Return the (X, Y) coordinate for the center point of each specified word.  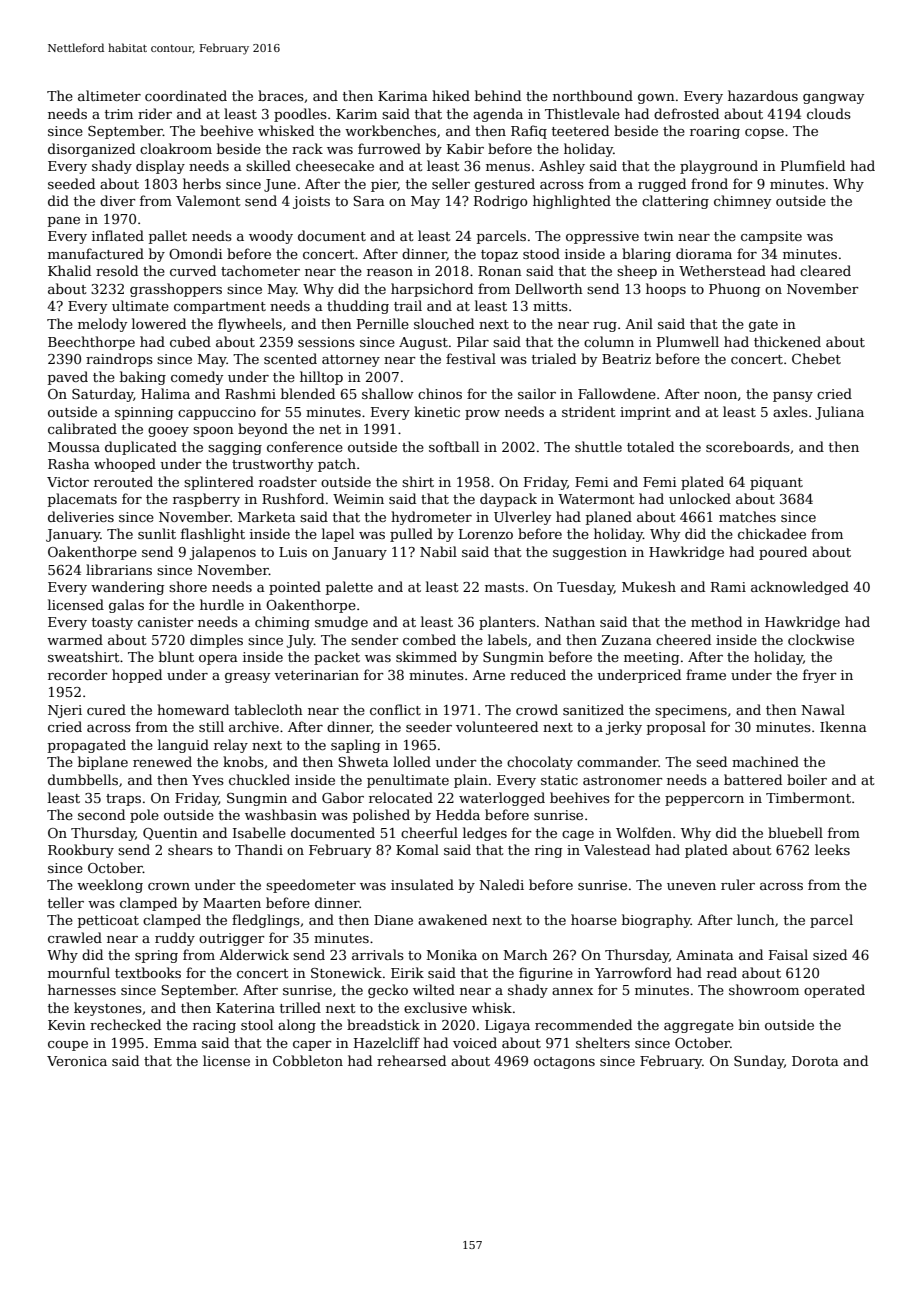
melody (102, 325)
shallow (388, 393)
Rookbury (81, 851)
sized (830, 954)
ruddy (175, 939)
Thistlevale (582, 113)
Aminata (705, 955)
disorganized (91, 150)
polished (381, 816)
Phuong (734, 290)
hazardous (763, 95)
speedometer (311, 886)
